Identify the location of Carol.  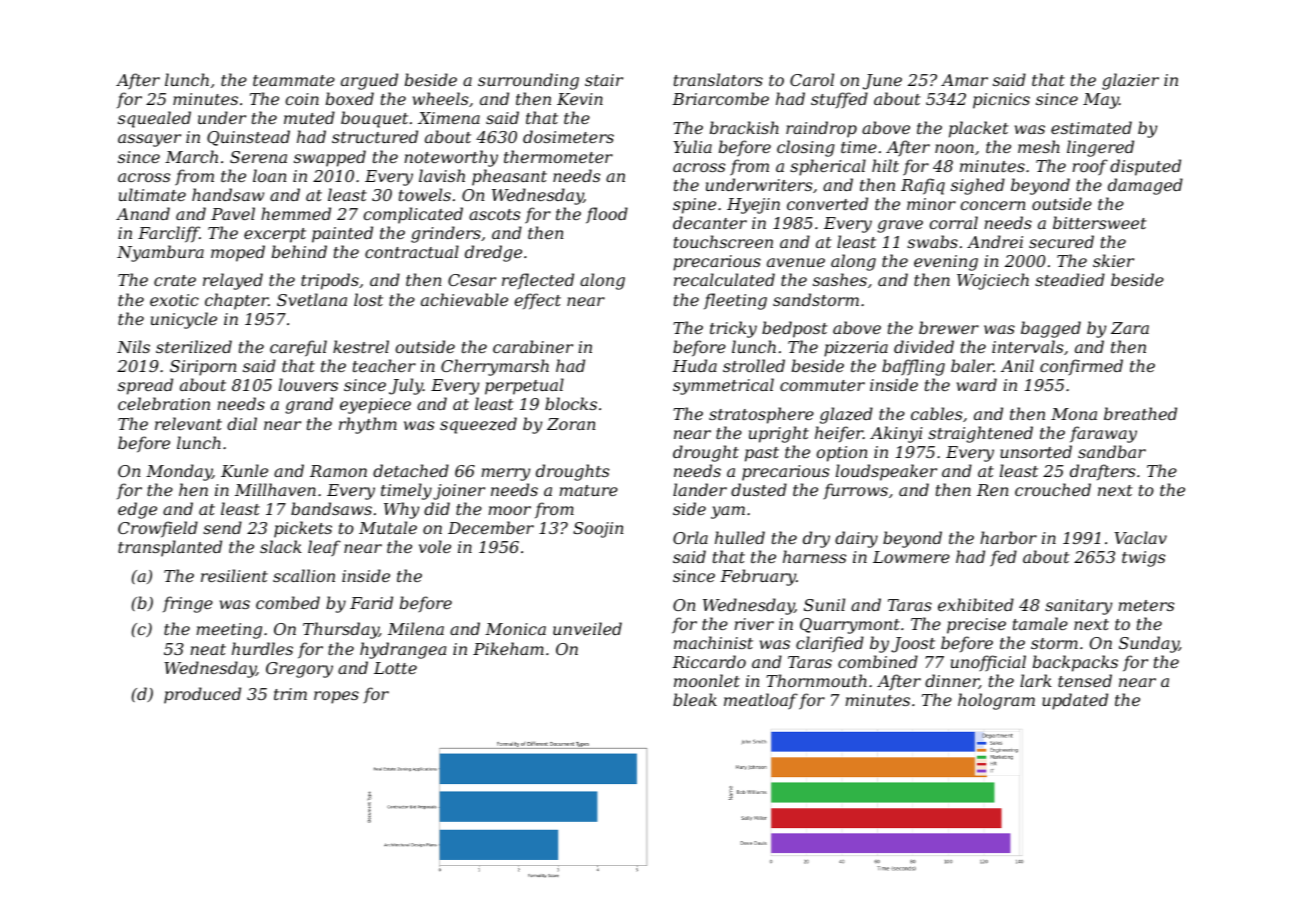
(812, 79).
